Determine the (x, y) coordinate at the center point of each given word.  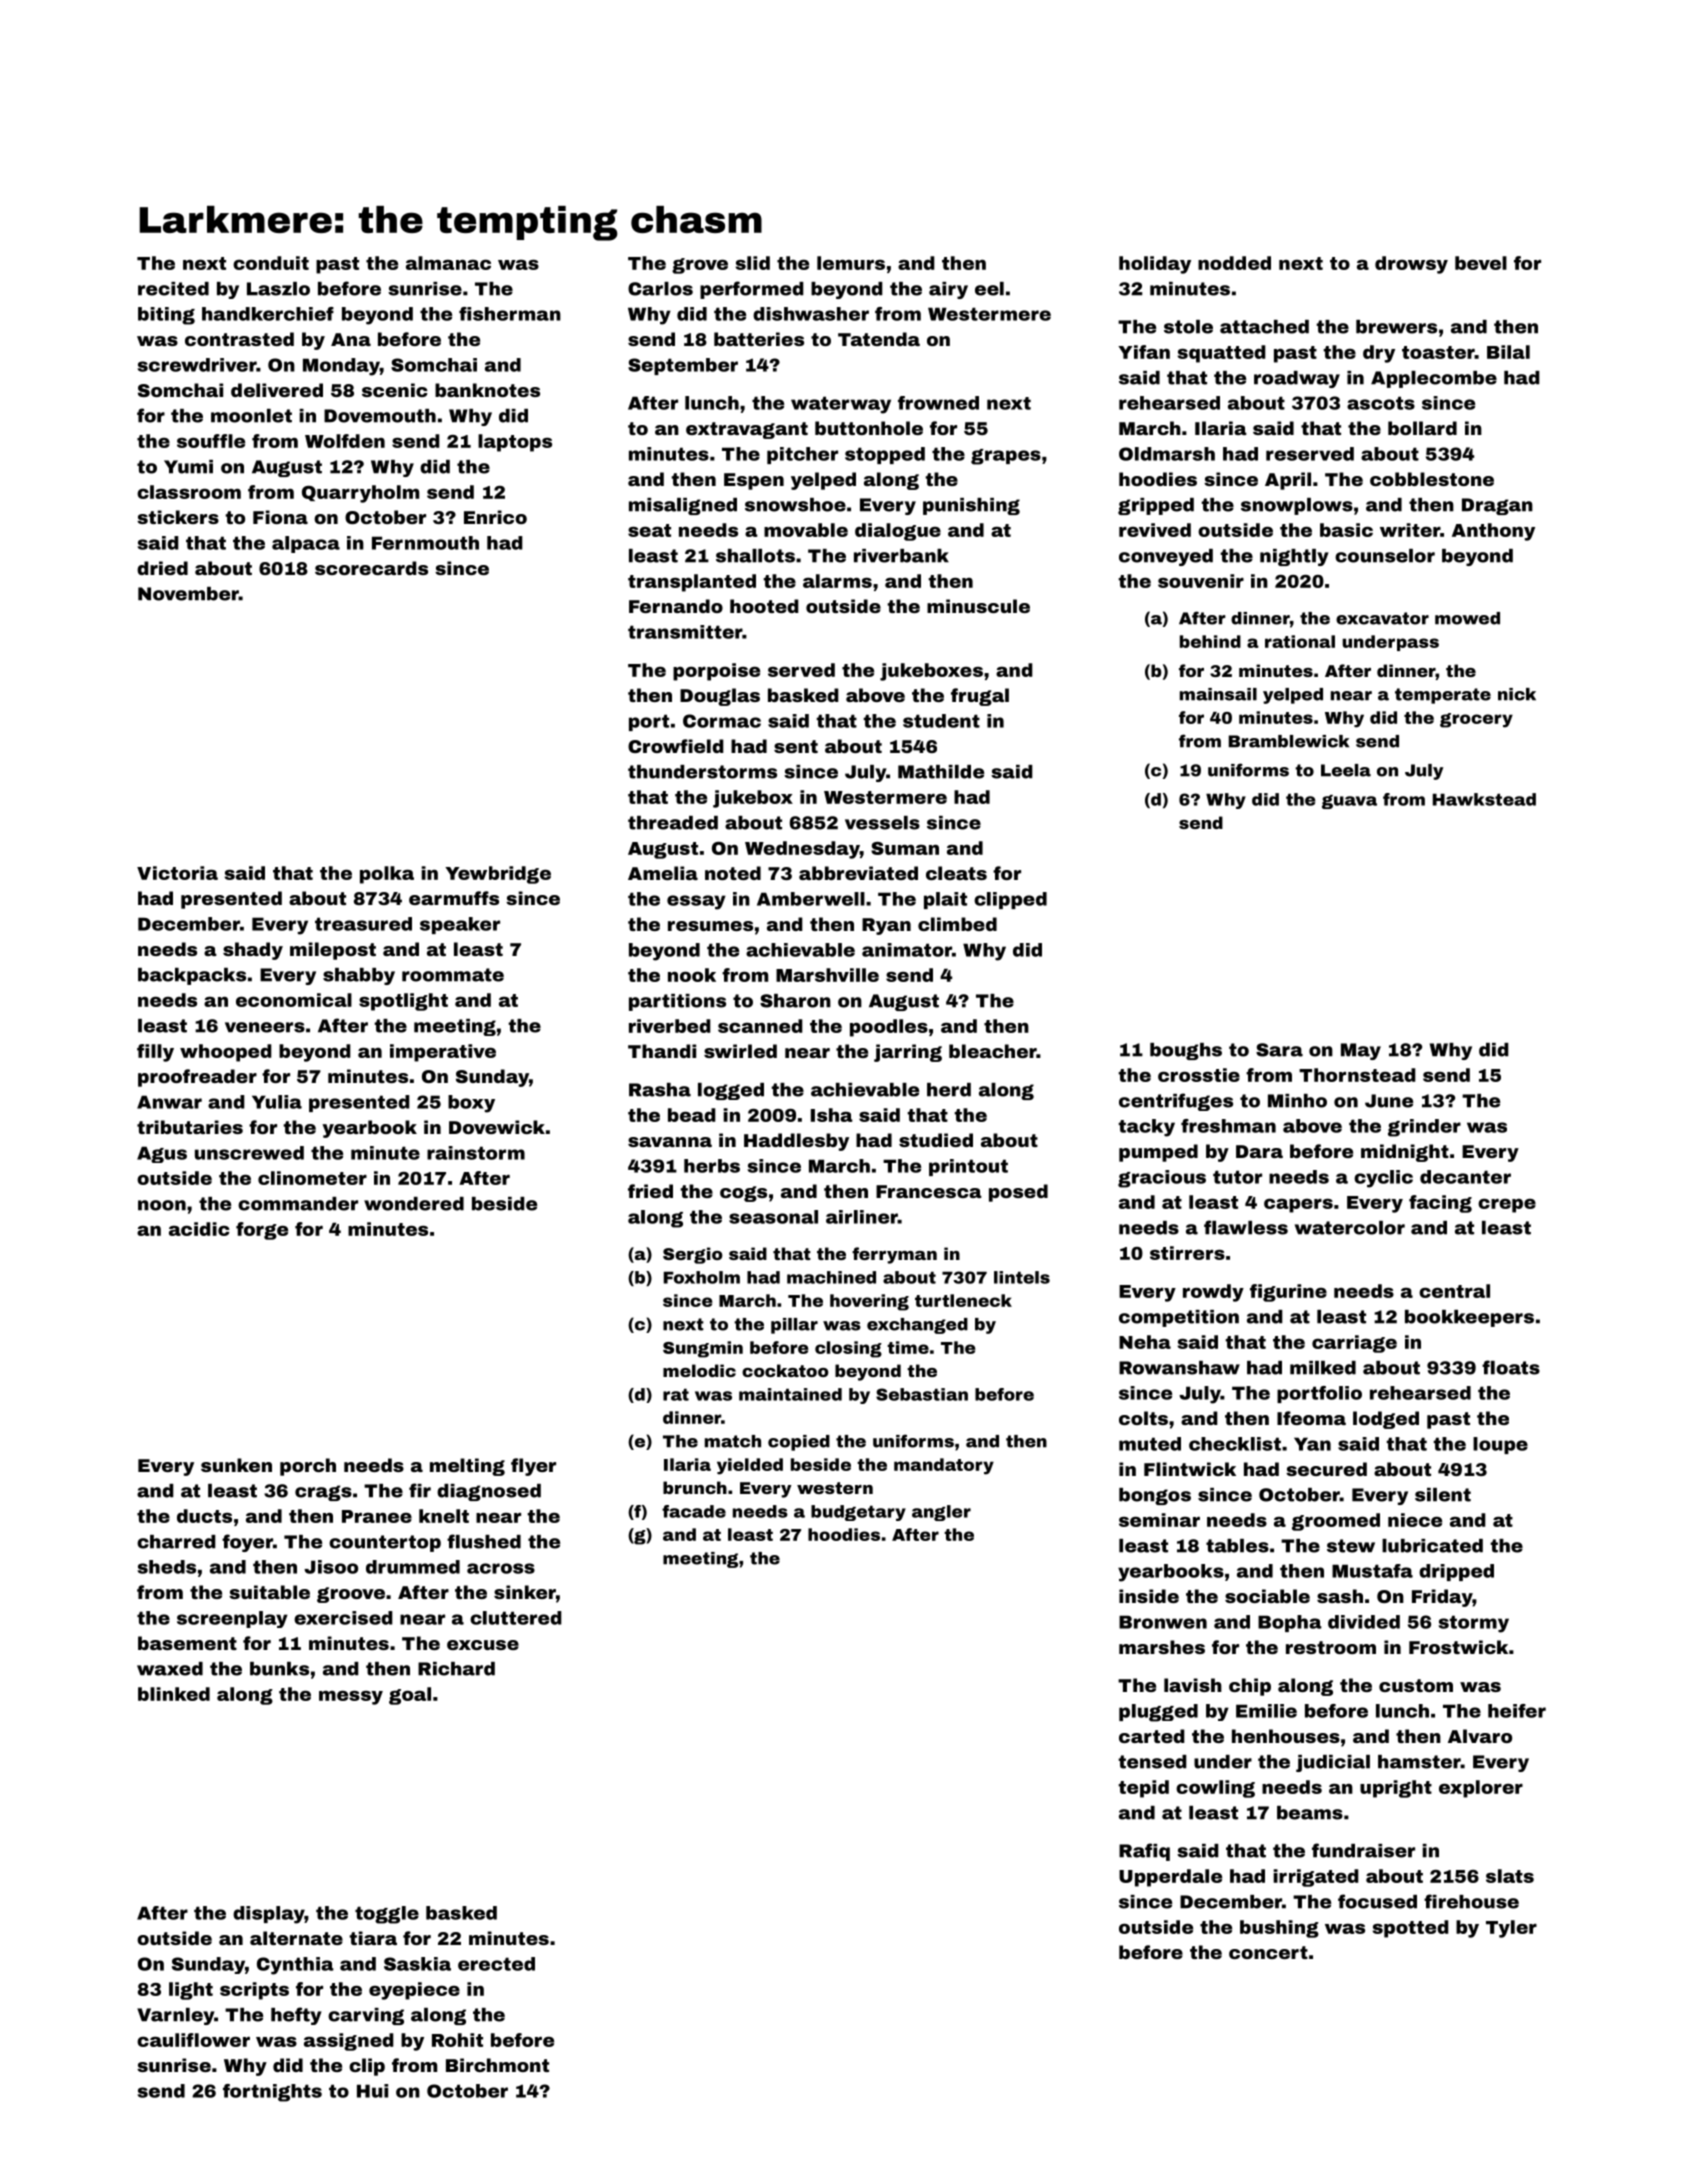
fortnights (272, 2093)
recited (173, 289)
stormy (1474, 1624)
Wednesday (802, 850)
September (683, 366)
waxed (170, 1669)
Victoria (177, 873)
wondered (414, 1204)
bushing (1279, 1929)
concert (1268, 1952)
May (1361, 1051)
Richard (456, 1669)
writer (1410, 530)
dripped (1456, 1572)
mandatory (944, 1466)
